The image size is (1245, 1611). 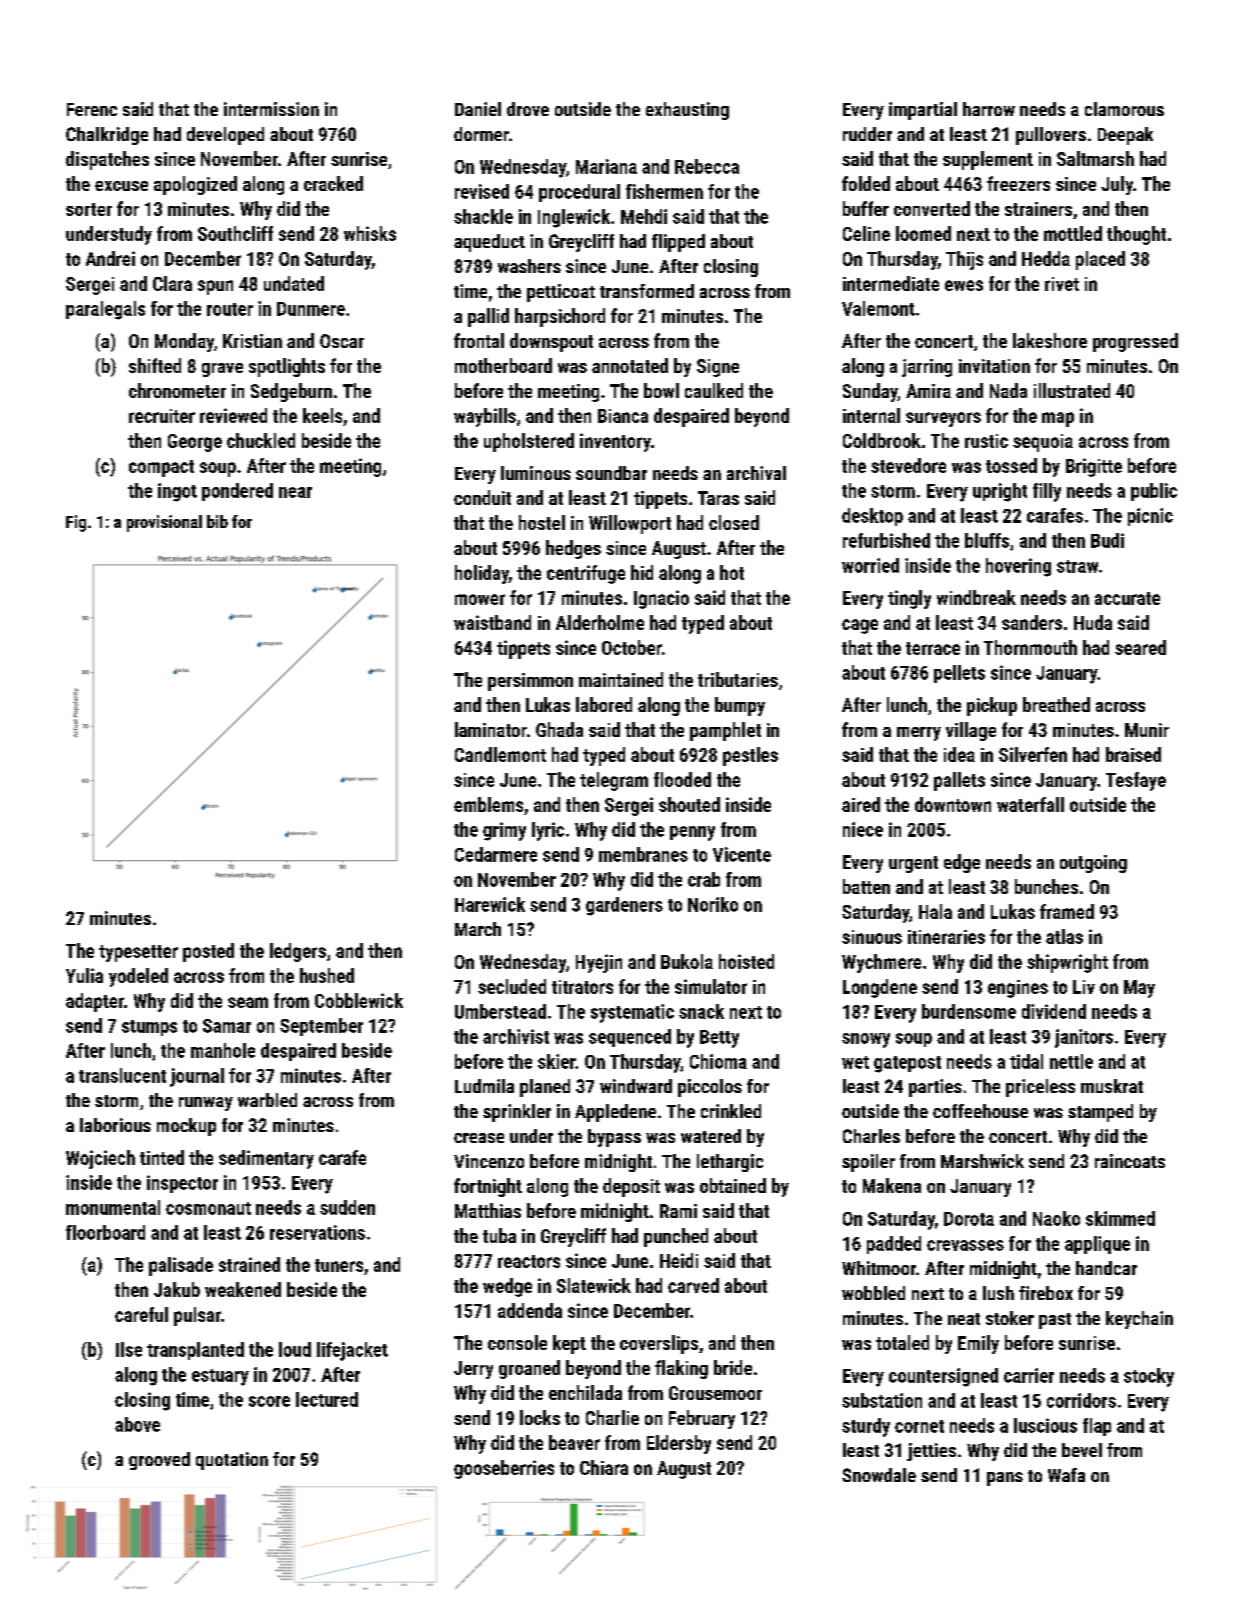 What do you see at coordinates (232, 1461) in the document?
I see `quotation` at bounding box center [232, 1461].
